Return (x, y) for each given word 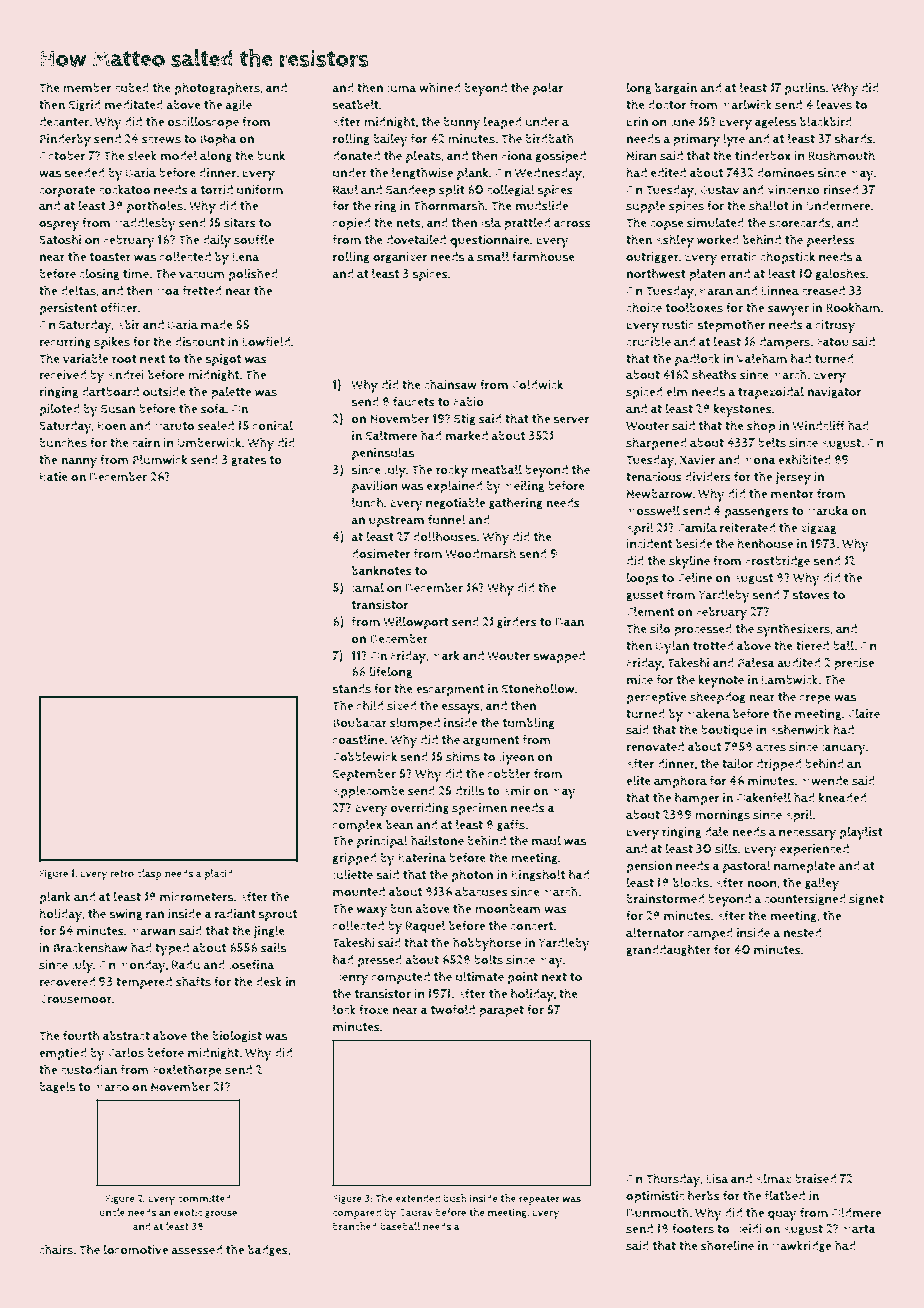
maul (546, 840)
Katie (54, 477)
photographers (217, 89)
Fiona (517, 156)
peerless (831, 241)
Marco (111, 1087)
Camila (697, 527)
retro (122, 874)
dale (717, 831)
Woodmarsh (480, 553)
